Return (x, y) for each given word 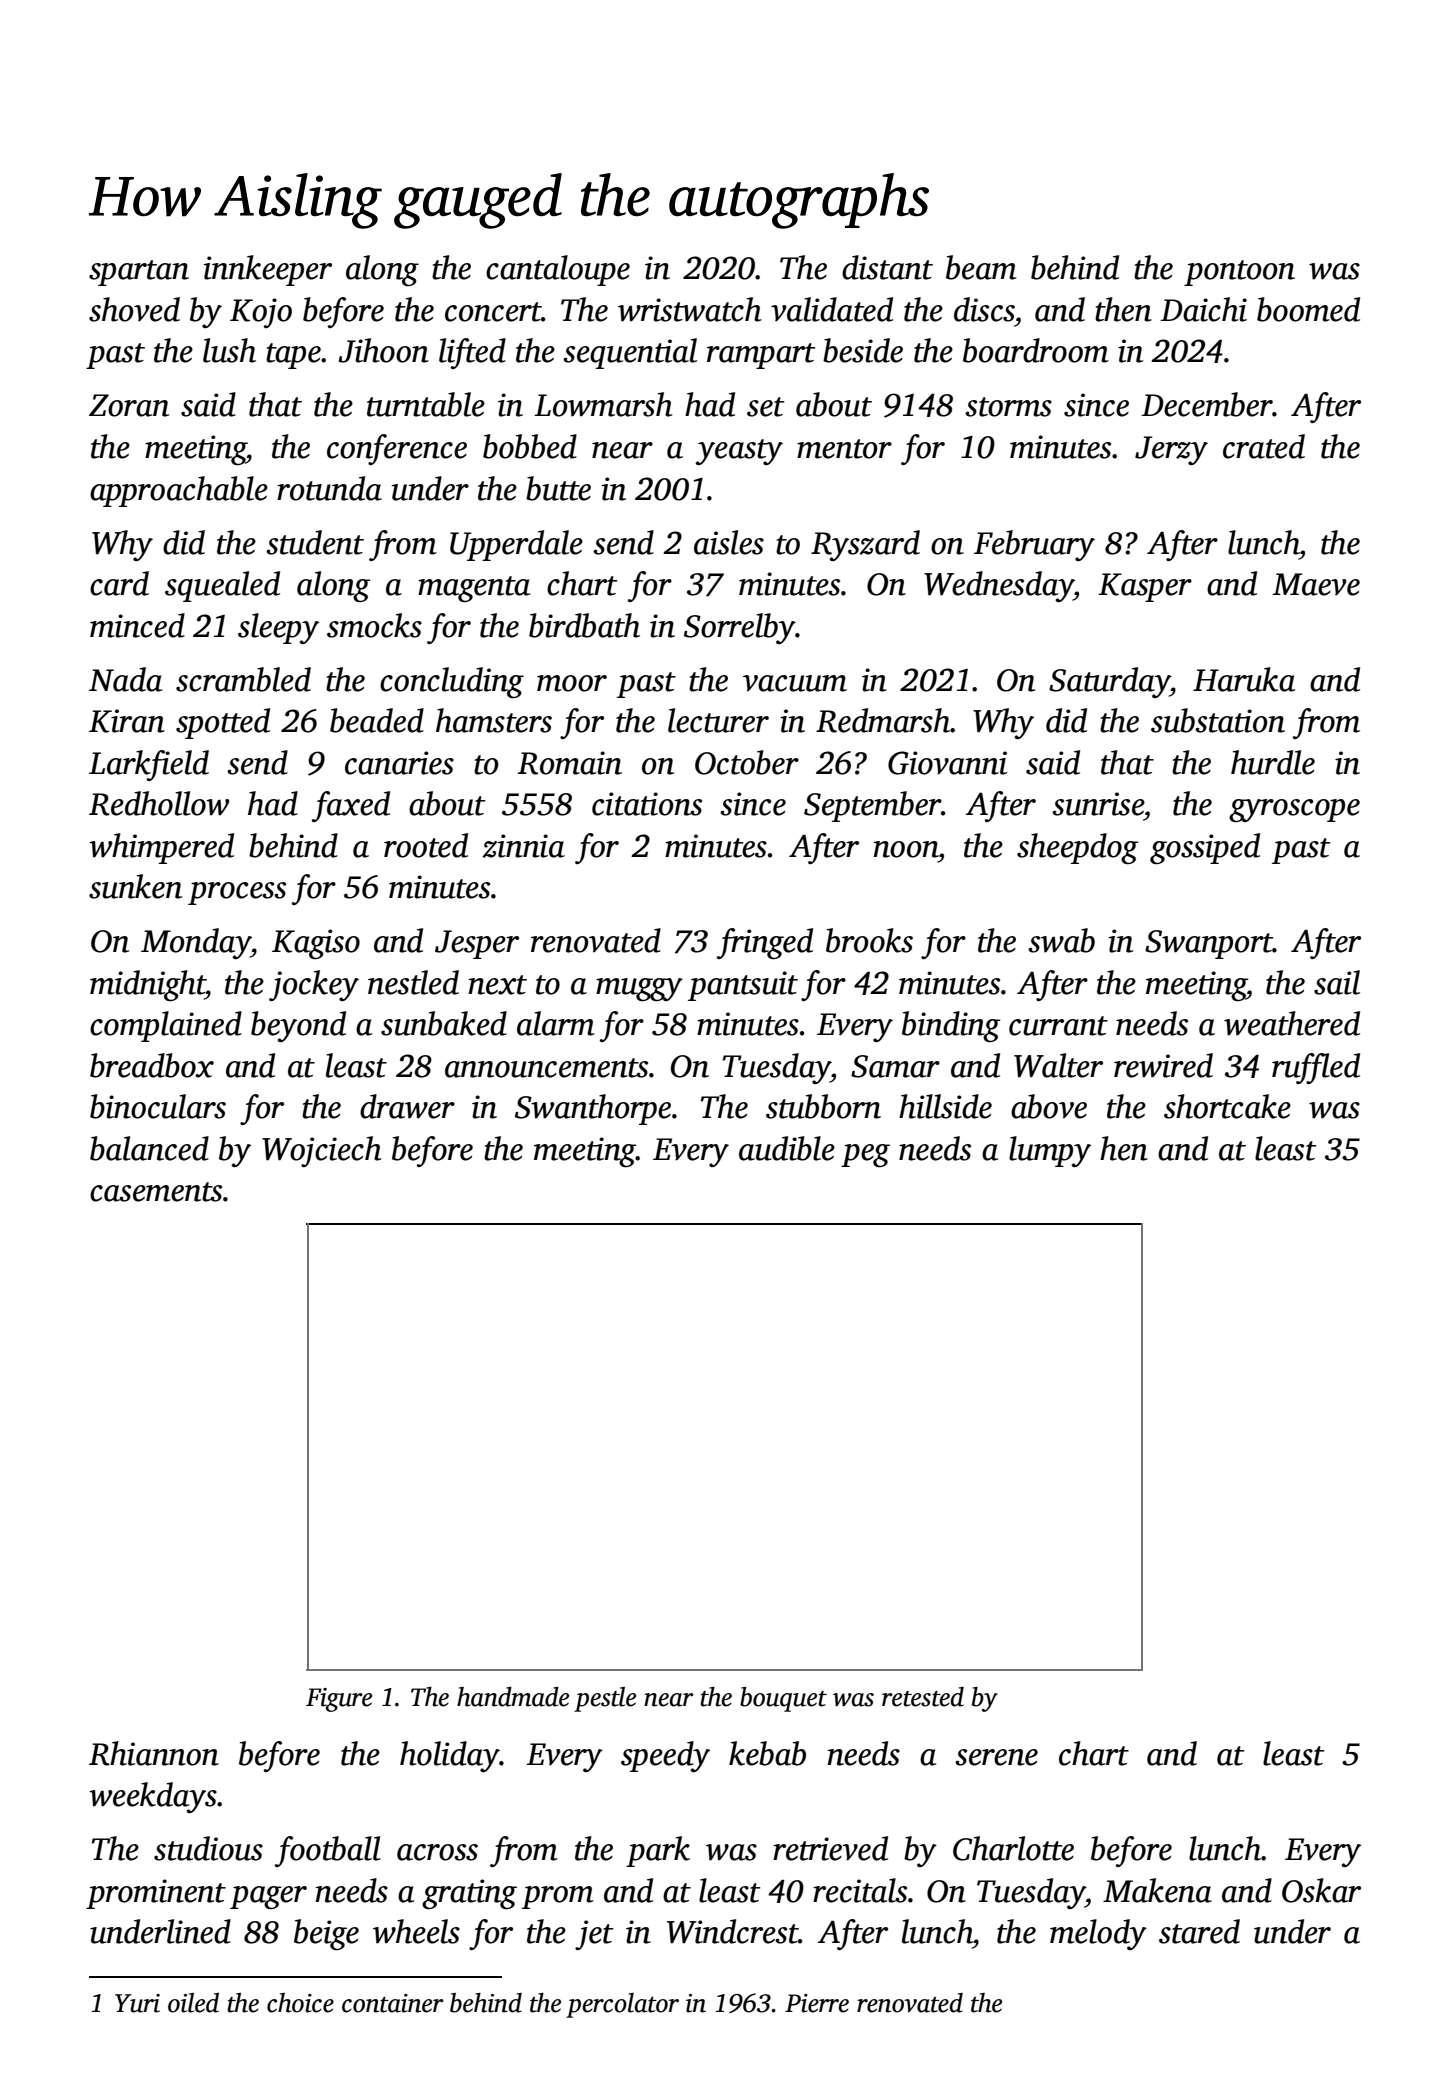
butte (558, 488)
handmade (513, 1697)
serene (996, 1757)
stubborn (823, 1106)
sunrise (1098, 804)
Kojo (261, 313)
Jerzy (1171, 450)
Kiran (127, 721)
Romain (570, 763)
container (393, 2003)
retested (923, 1697)
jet (594, 1935)
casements (156, 1192)
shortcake (1227, 1106)
